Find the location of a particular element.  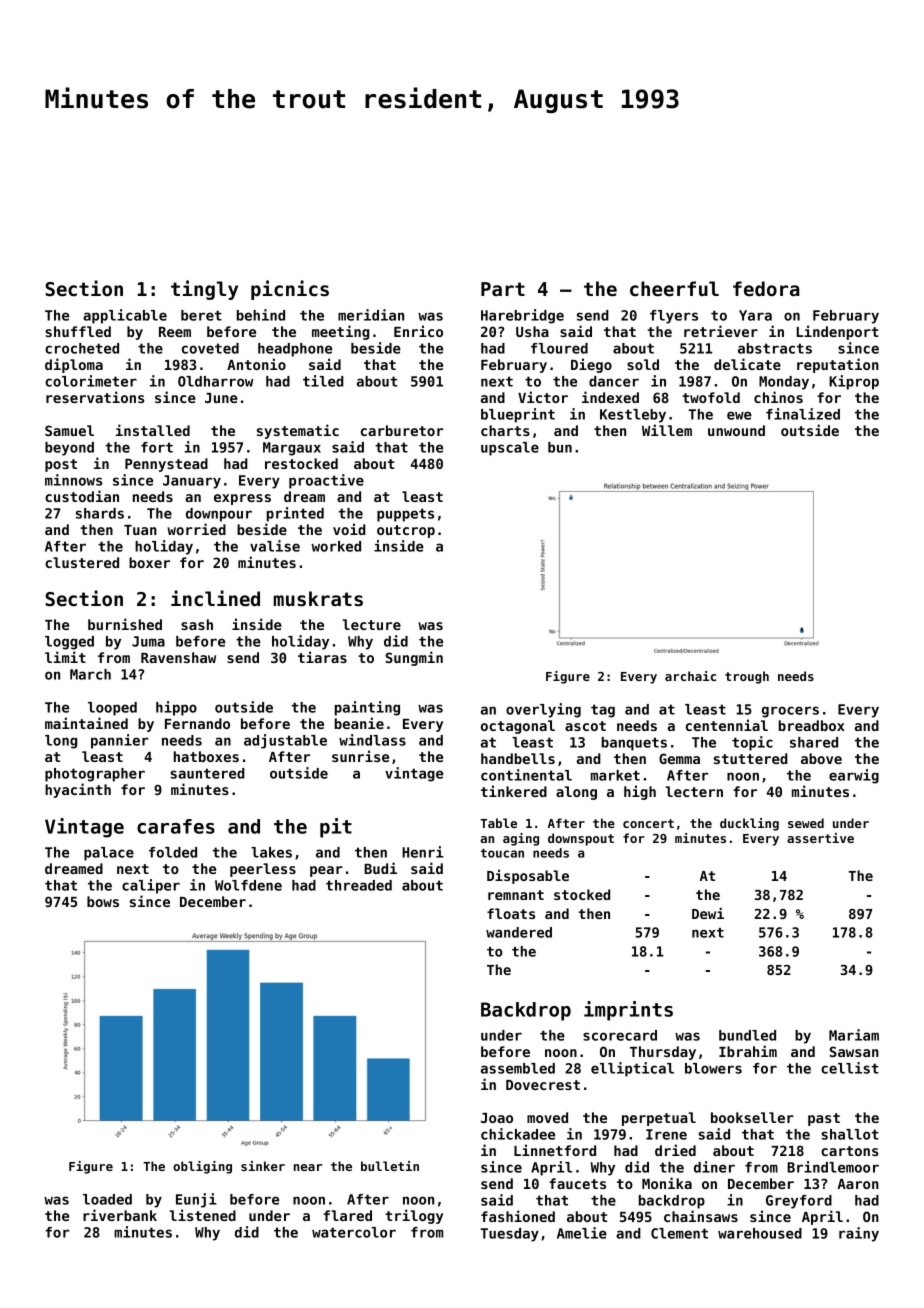

loaded is located at coordinates (107, 1199).
